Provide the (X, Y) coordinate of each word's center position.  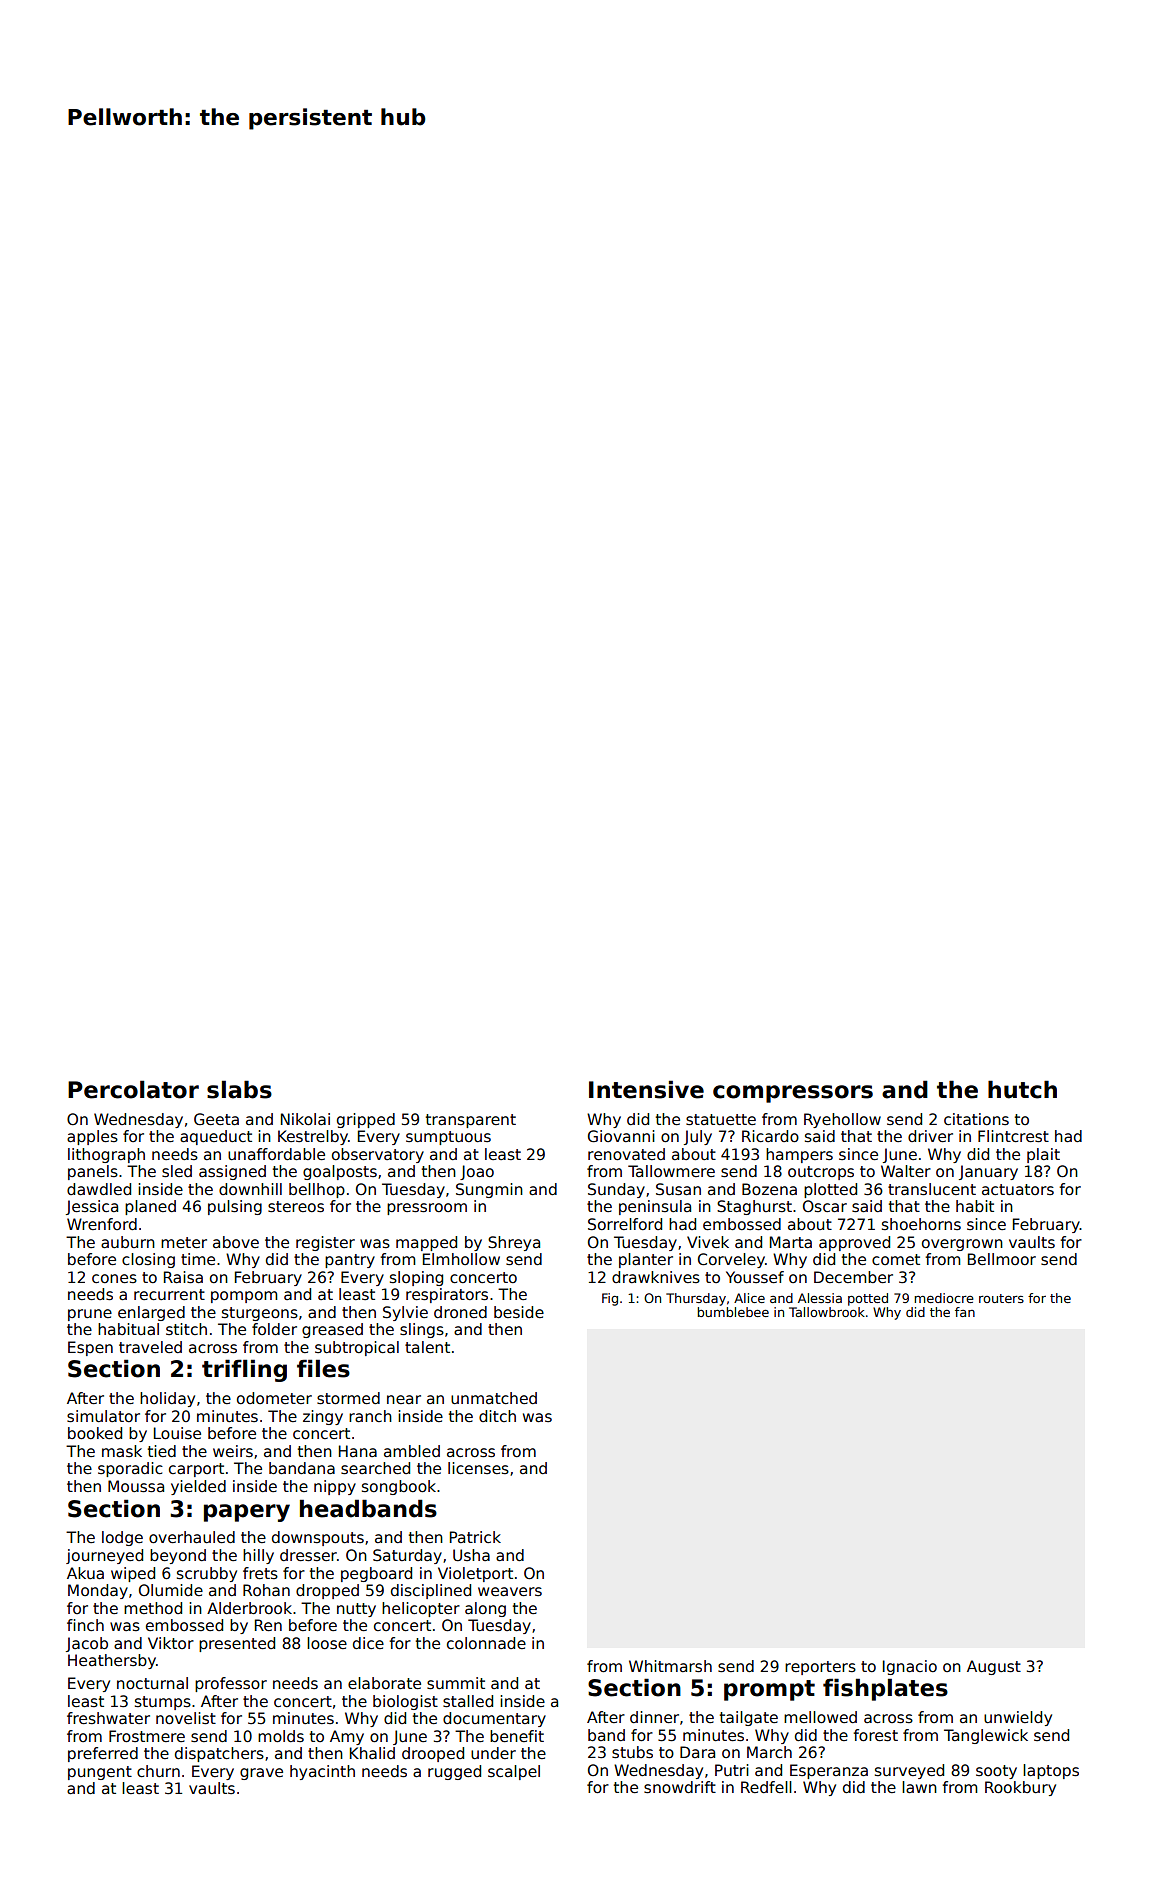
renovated (626, 1154)
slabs (239, 1089)
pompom (244, 1297)
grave (261, 1774)
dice (368, 1643)
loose (327, 1643)
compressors (793, 1094)
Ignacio (910, 1667)
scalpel (514, 1772)
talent (427, 1347)
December (853, 1277)
